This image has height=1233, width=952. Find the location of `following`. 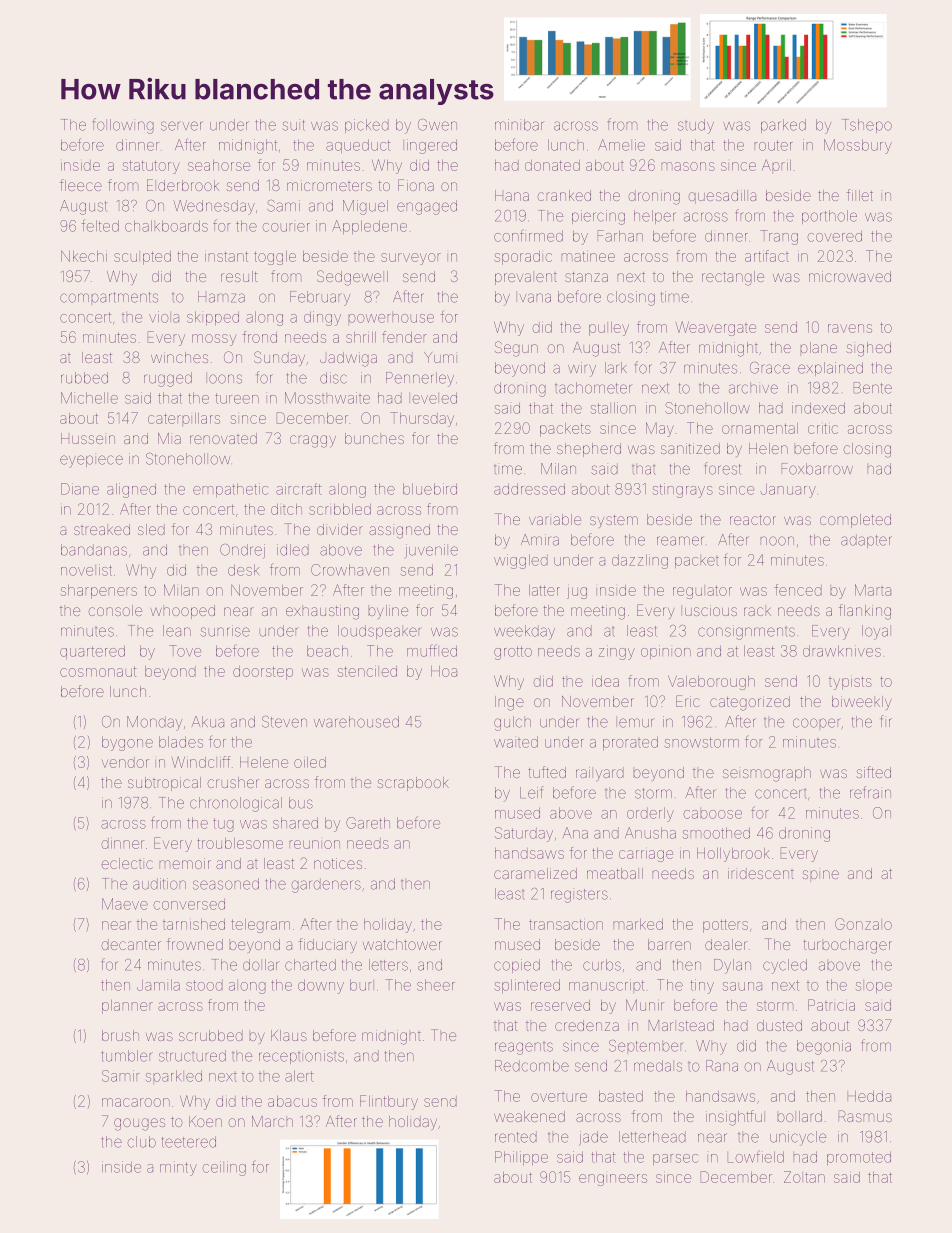

following is located at coordinates (123, 126).
